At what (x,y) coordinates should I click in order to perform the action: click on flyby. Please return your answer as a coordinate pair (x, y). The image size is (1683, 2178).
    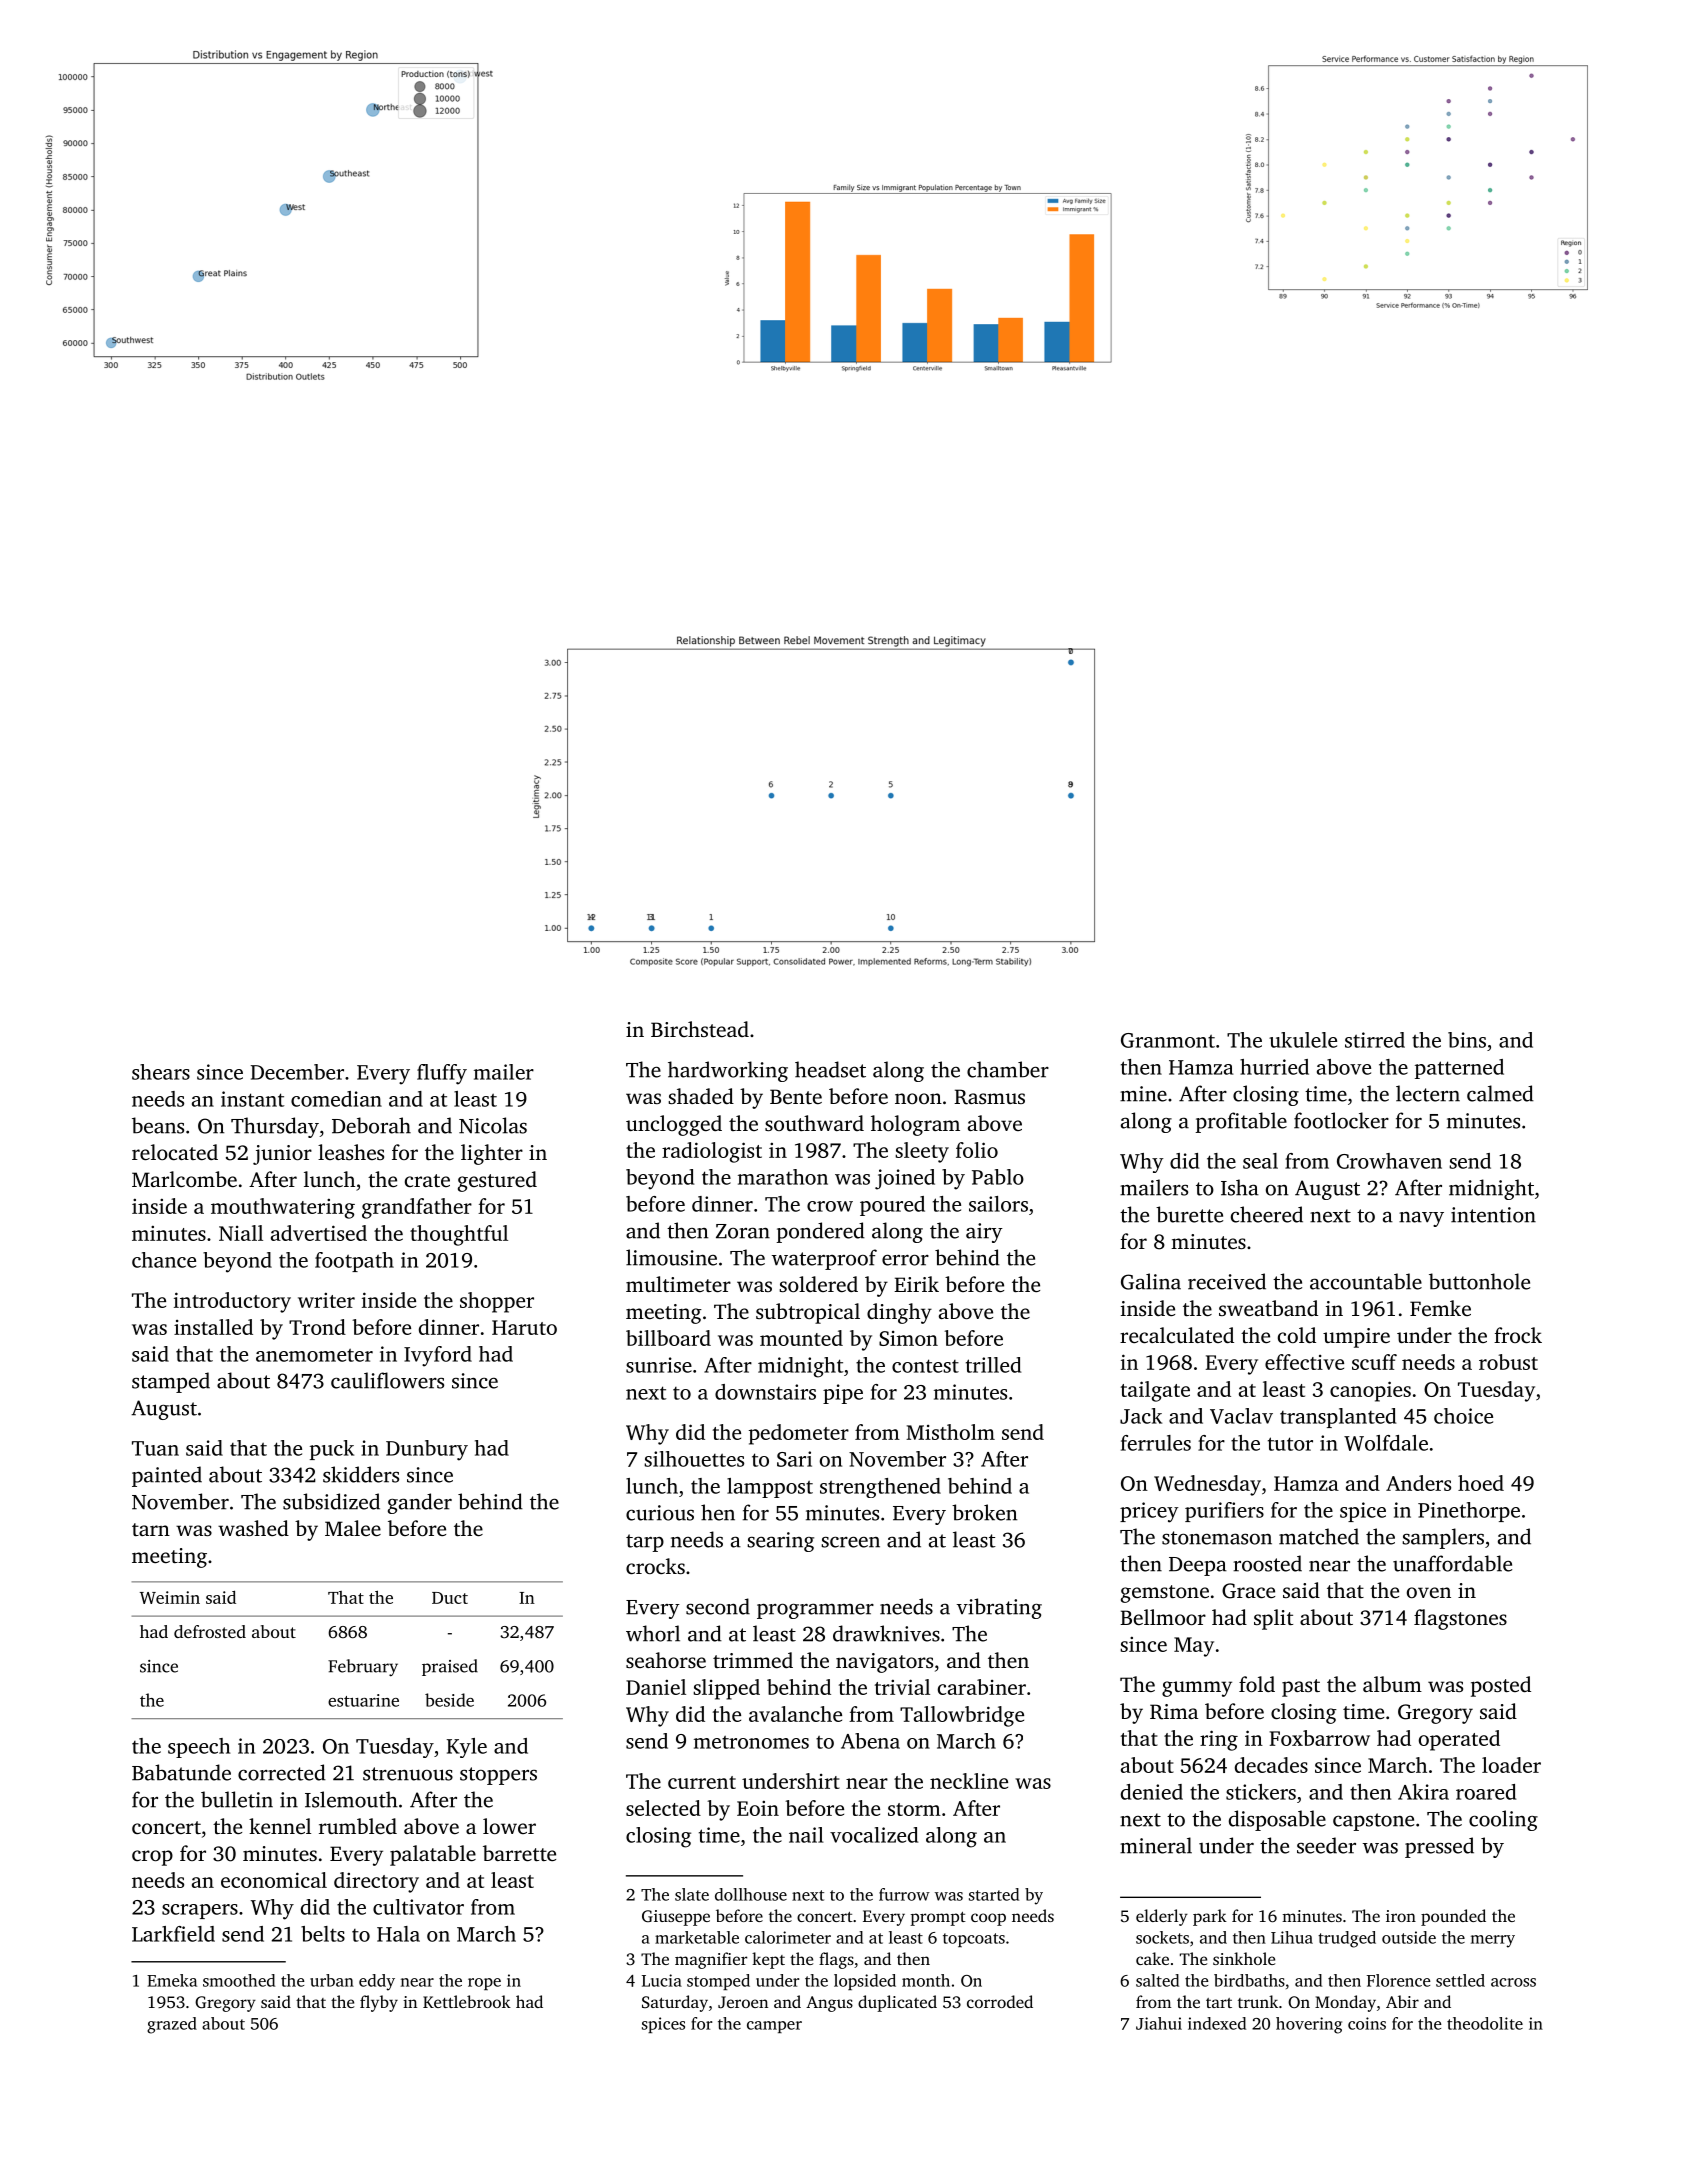
    Looking at the image, I should click on (379, 2003).
